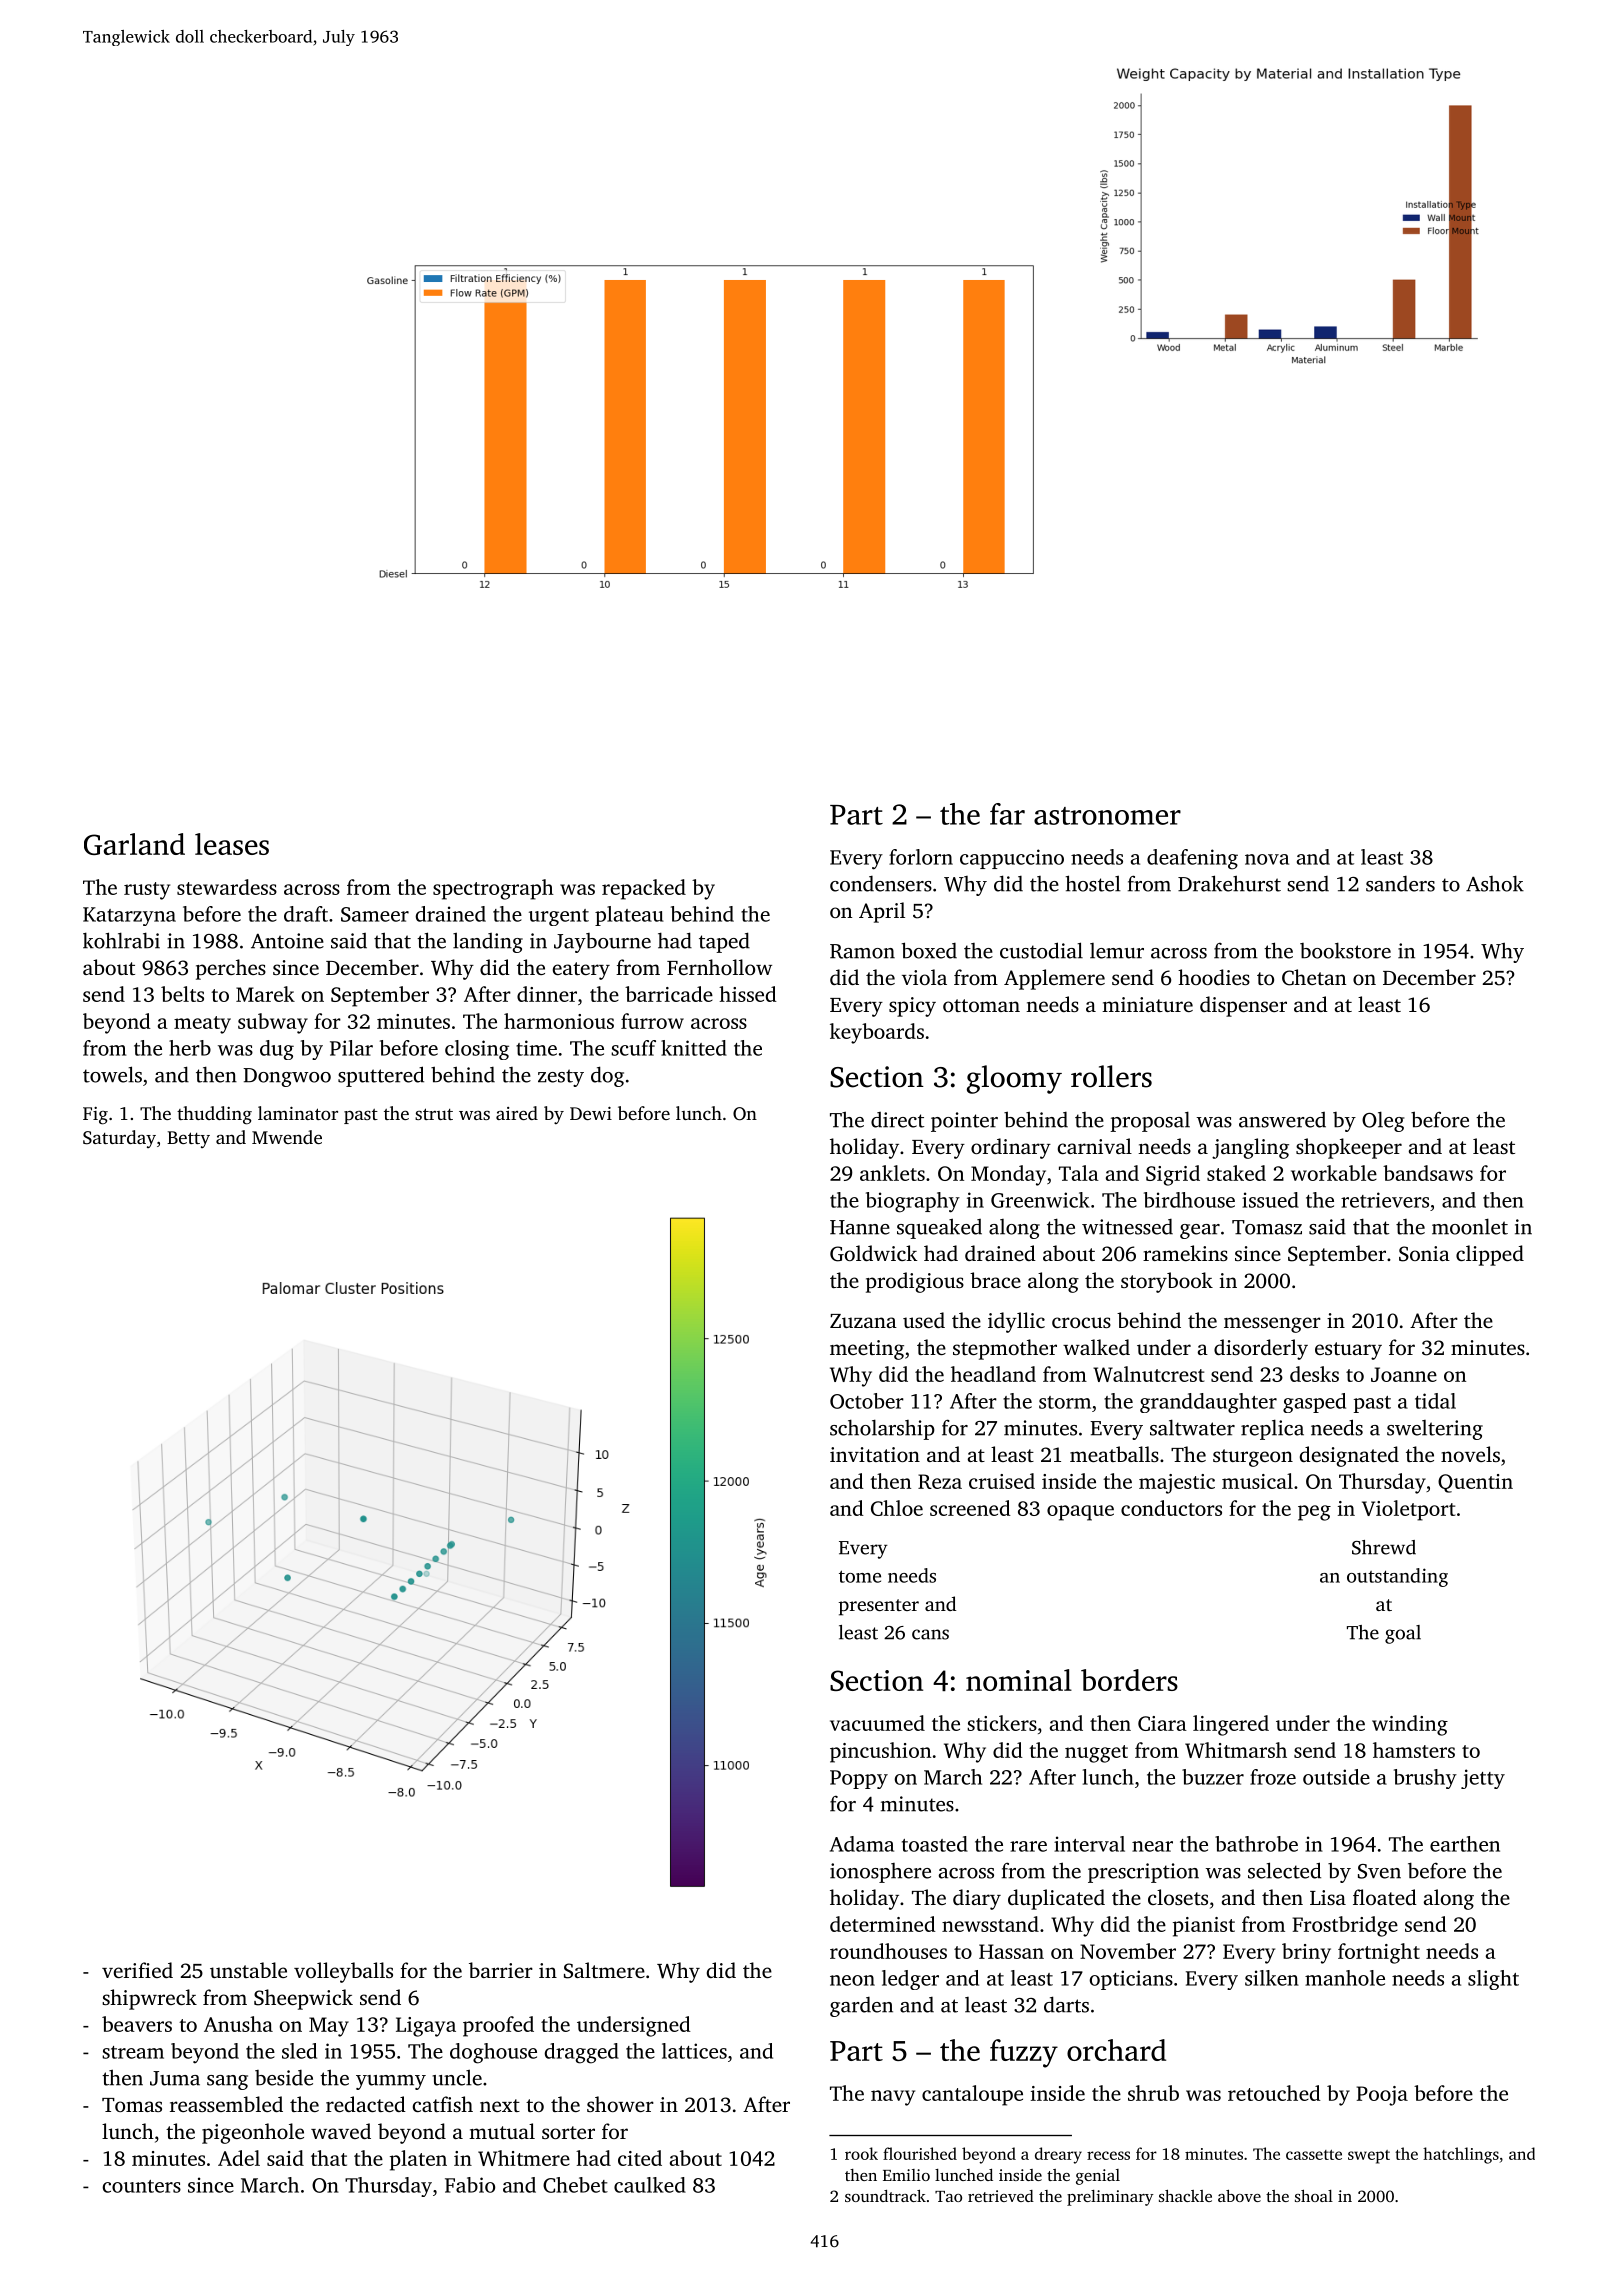 This screenshot has height=2292, width=1620. What do you see at coordinates (134, 844) in the screenshot?
I see `Garland` at bounding box center [134, 844].
